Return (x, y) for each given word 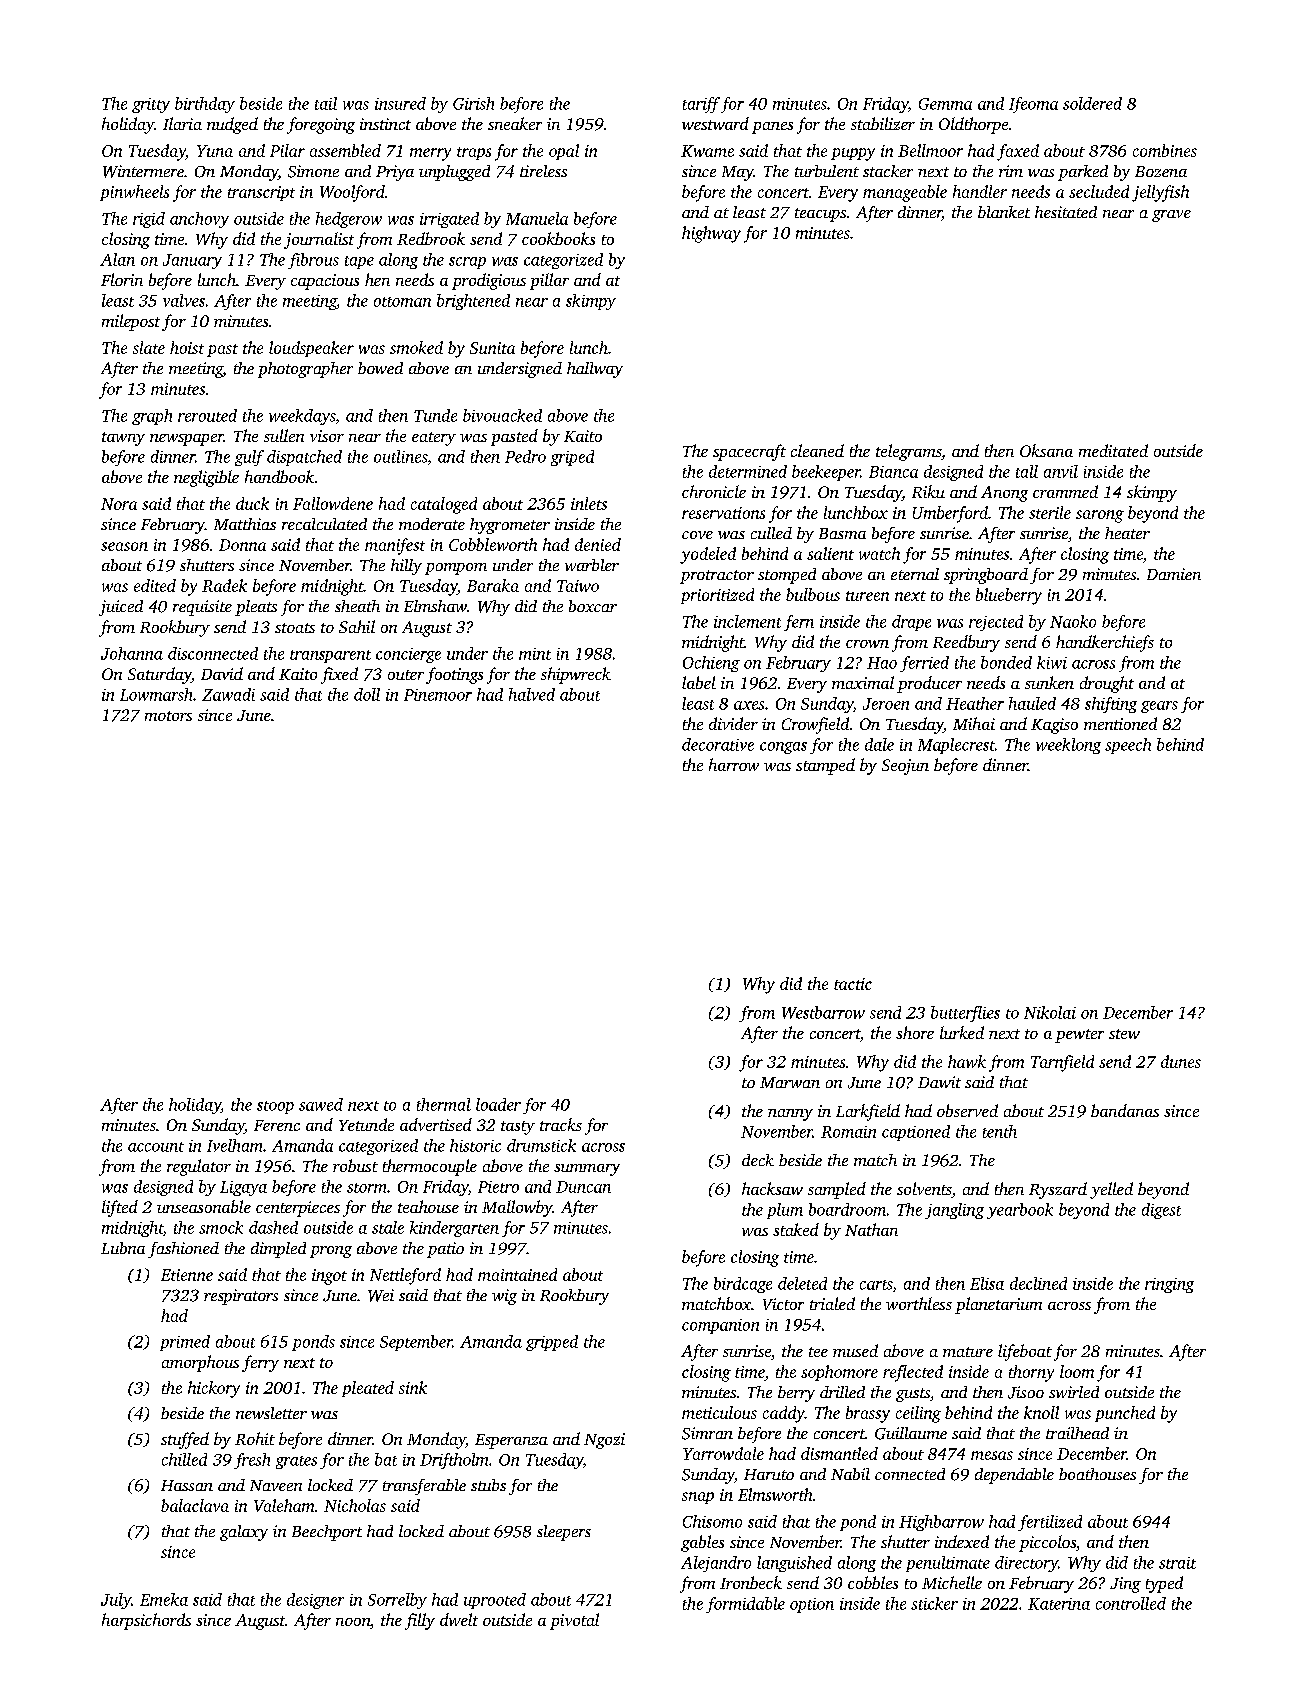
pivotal (574, 1621)
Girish (473, 103)
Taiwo (578, 586)
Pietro (498, 1187)
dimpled (278, 1250)
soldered (1092, 103)
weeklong (1068, 746)
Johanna (132, 653)
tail (326, 103)
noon (353, 1622)
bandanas (1125, 1110)
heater (1127, 533)
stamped (825, 766)
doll (367, 694)
